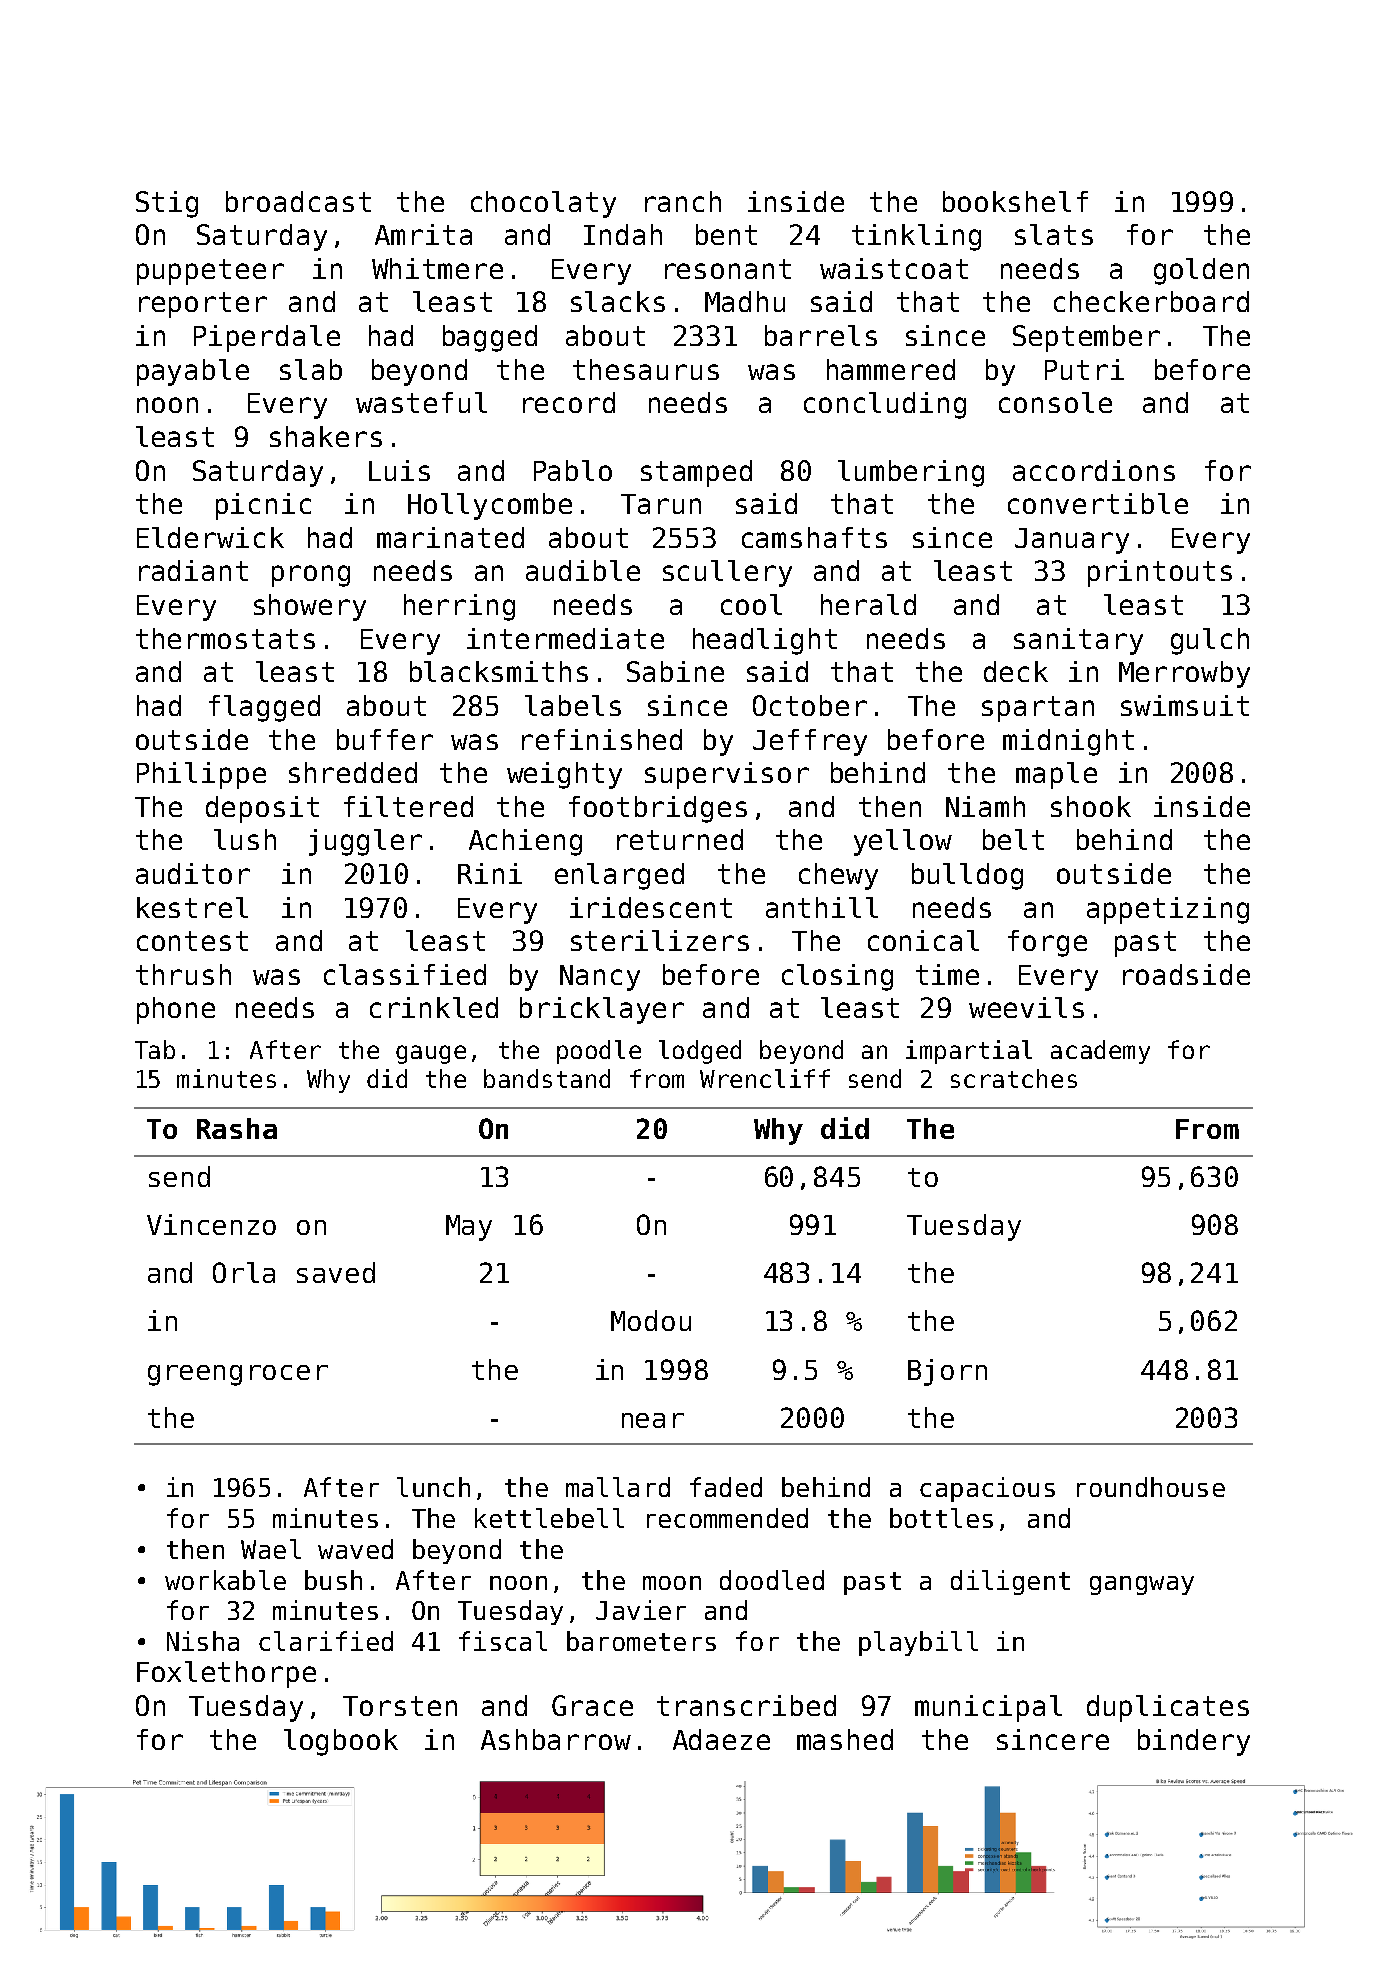 The image size is (1386, 1969). I want to click on greengrocer, so click(238, 1375).
